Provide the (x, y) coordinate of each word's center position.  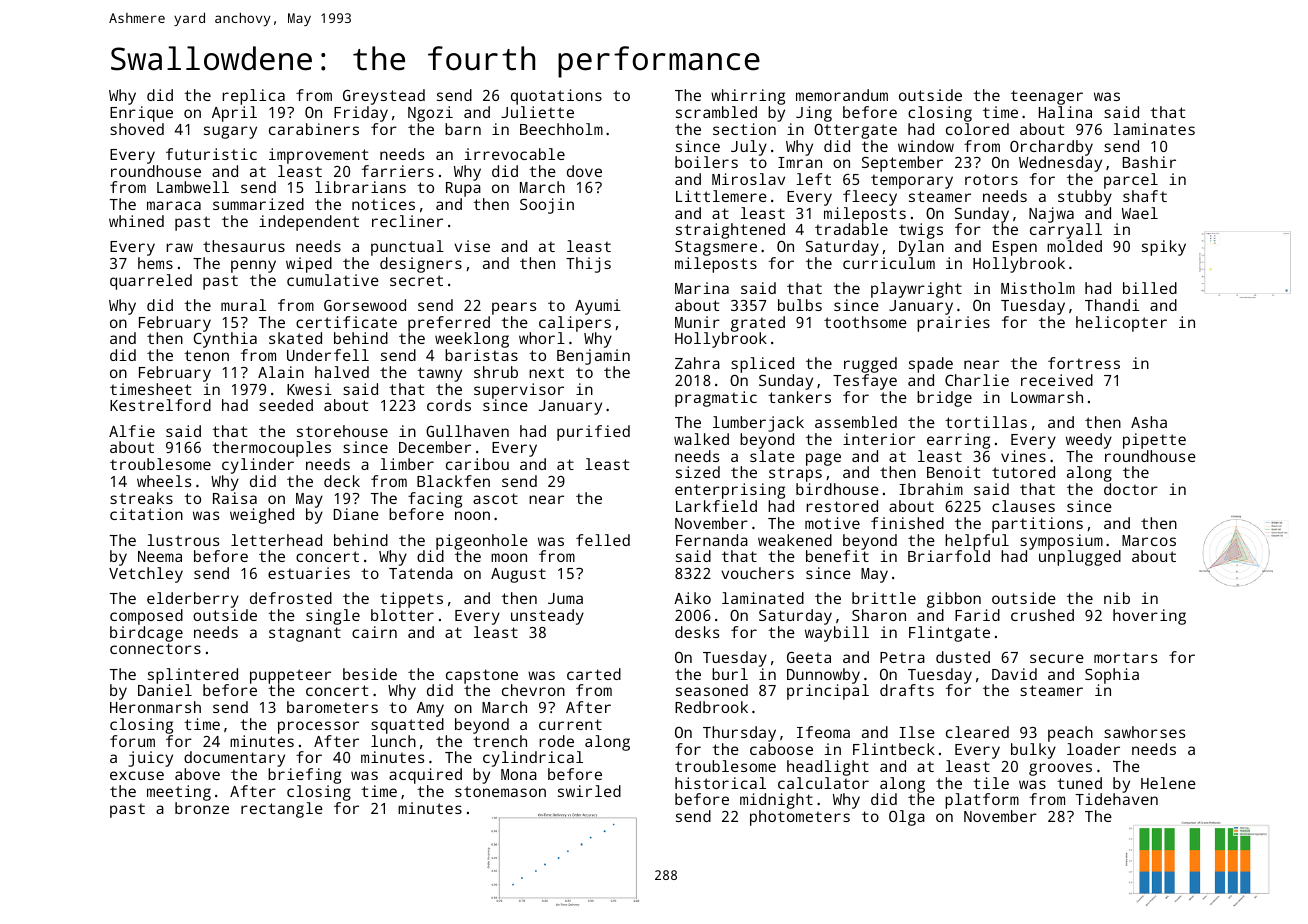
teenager (1047, 97)
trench (500, 741)
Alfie (132, 431)
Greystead (384, 97)
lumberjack (758, 424)
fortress (1084, 363)
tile (991, 783)
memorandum (842, 95)
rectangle (282, 810)
